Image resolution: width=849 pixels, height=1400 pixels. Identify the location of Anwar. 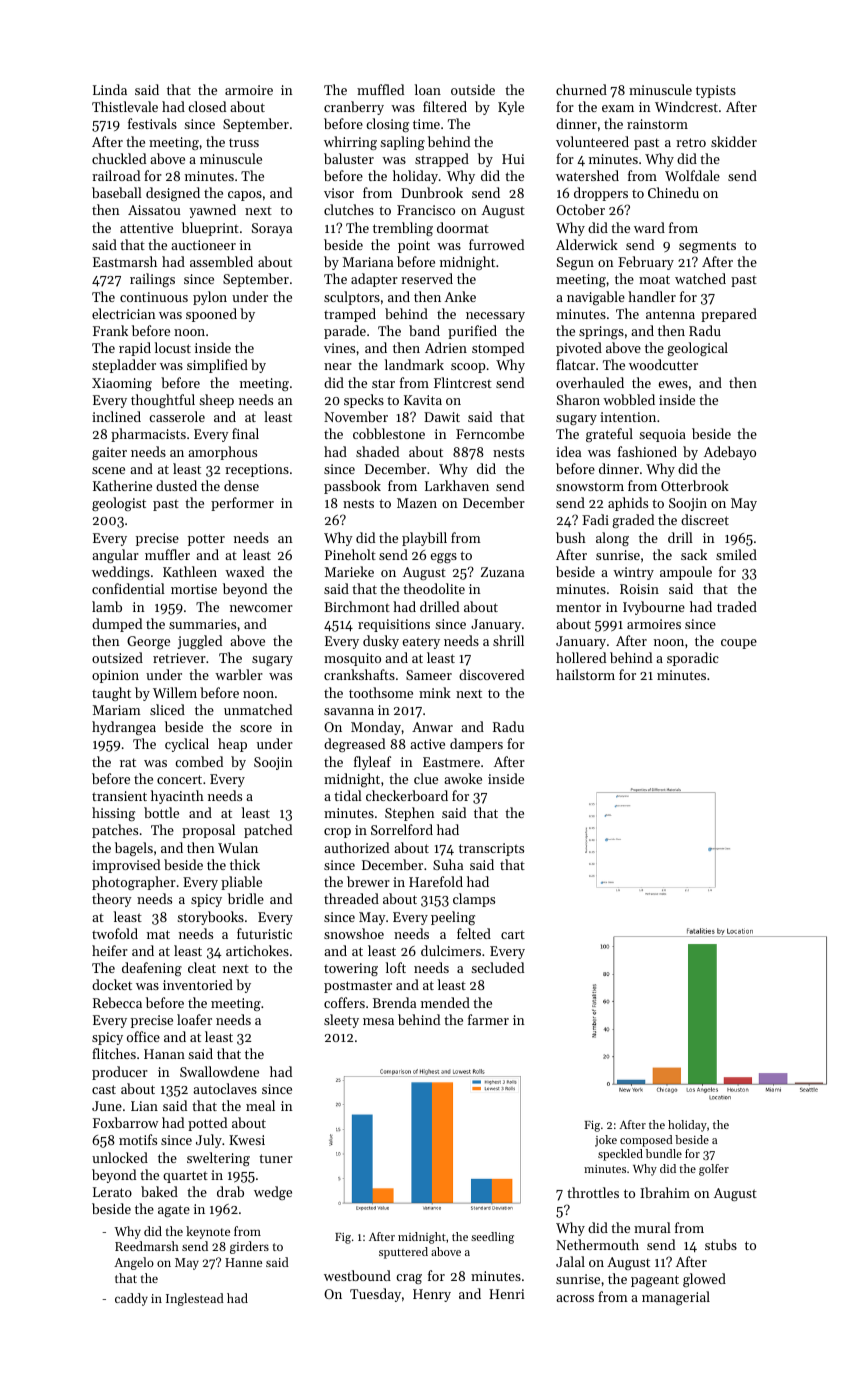
(432, 727).
